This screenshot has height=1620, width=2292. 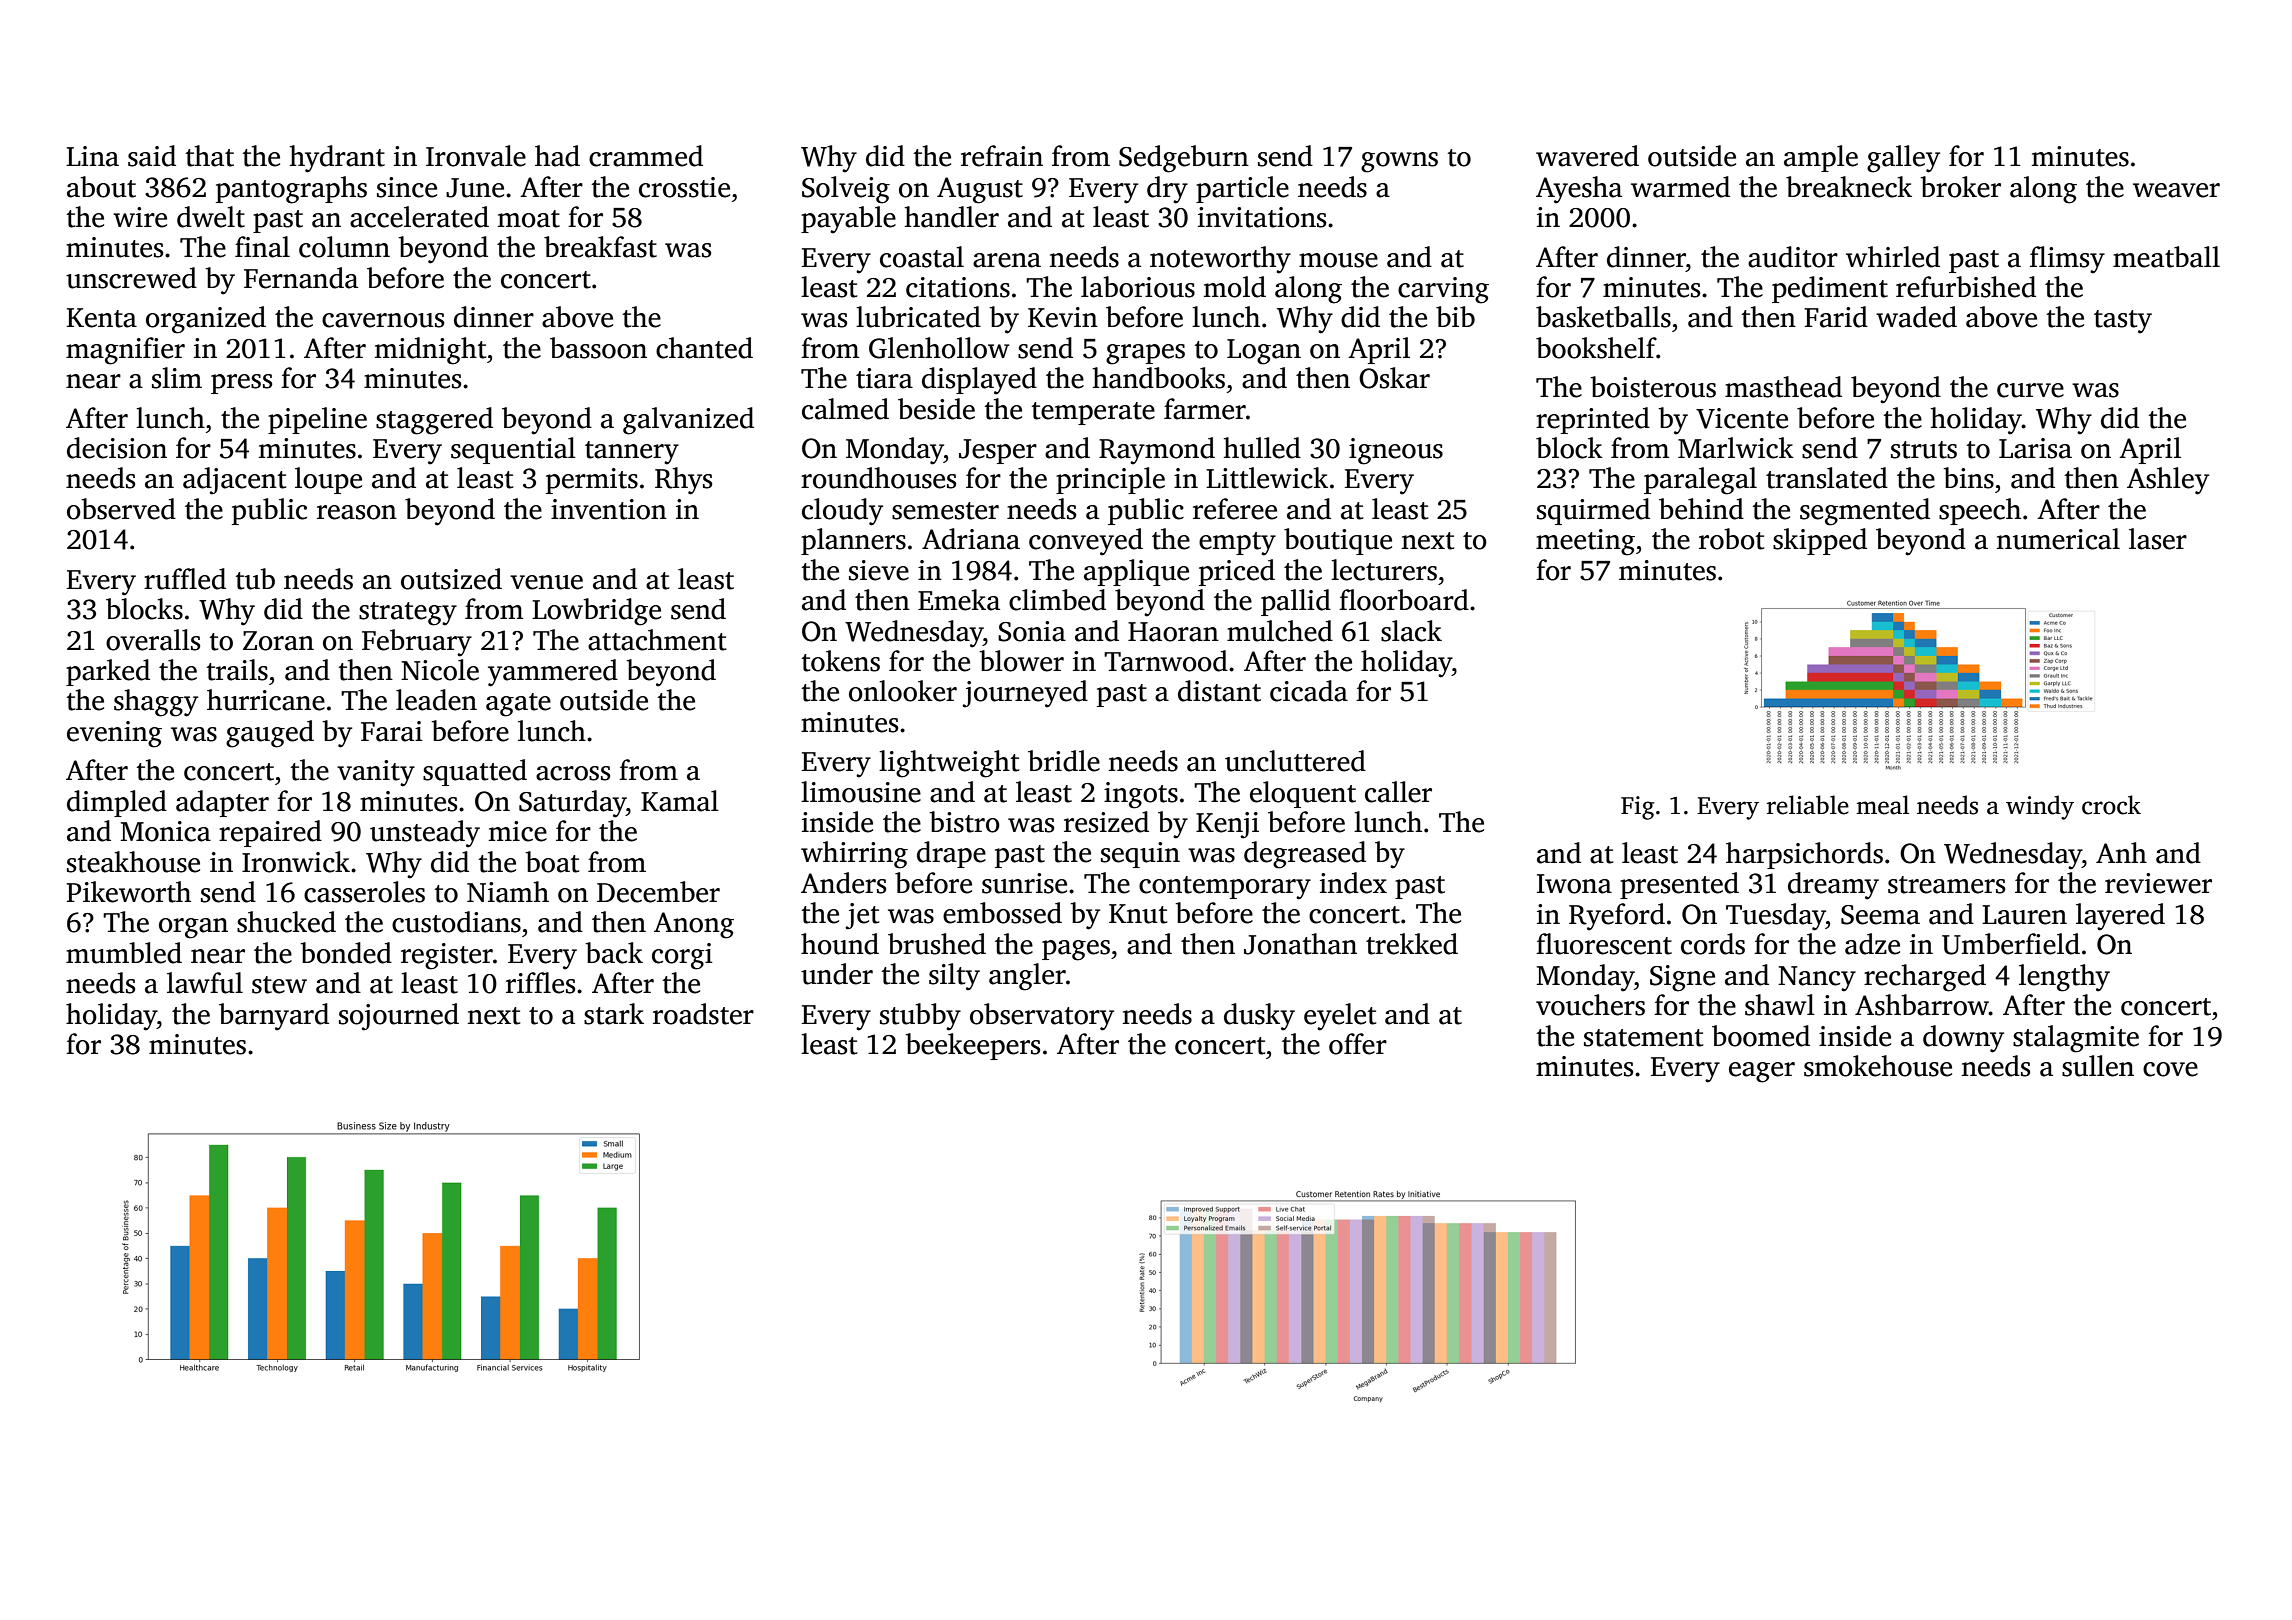 I want to click on that, so click(x=210, y=156).
